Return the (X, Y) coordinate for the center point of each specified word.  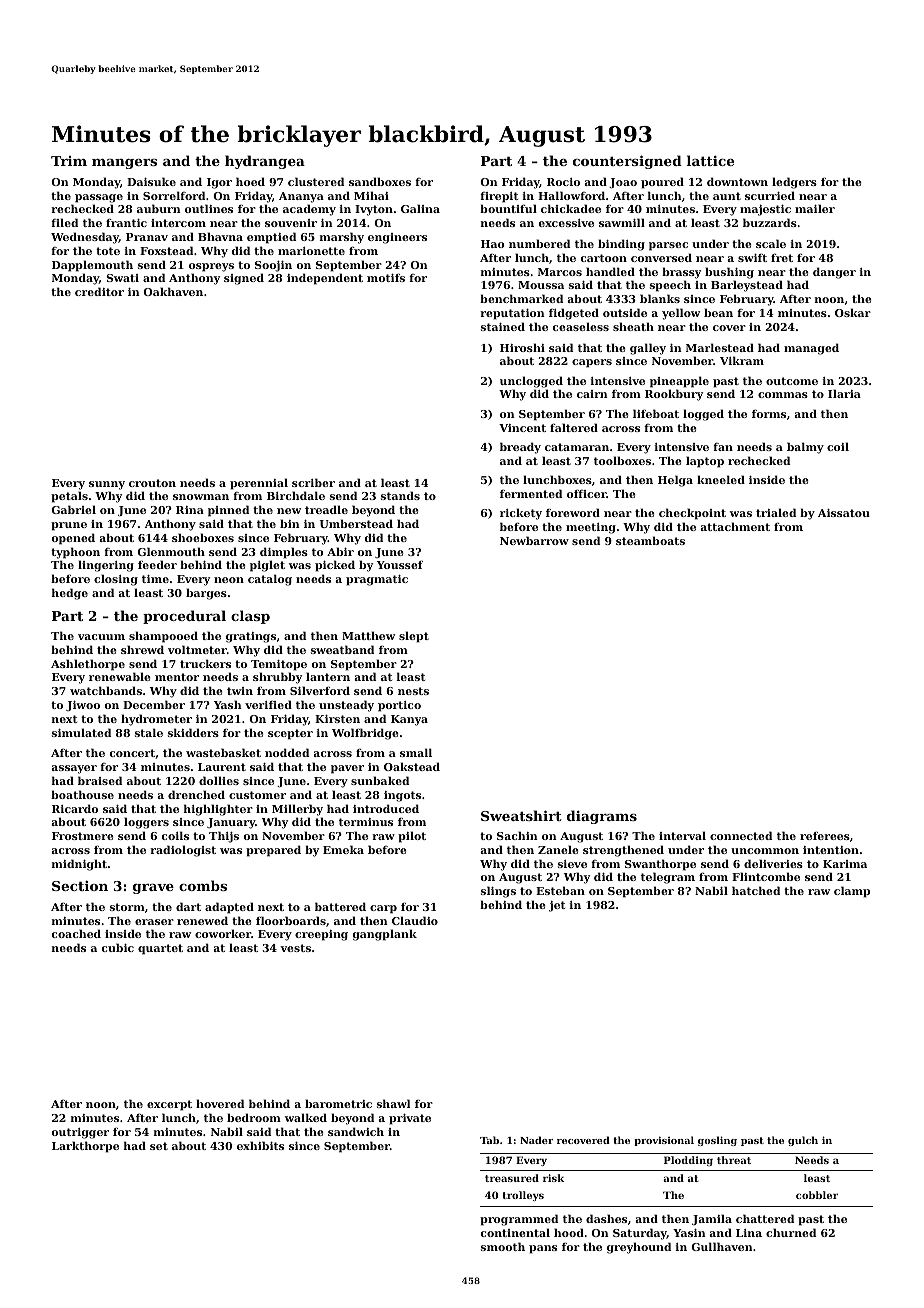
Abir (340, 551)
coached (76, 933)
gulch (803, 1141)
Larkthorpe (85, 1147)
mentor (177, 677)
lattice (710, 160)
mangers (124, 164)
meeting (591, 528)
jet (557, 906)
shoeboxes (203, 537)
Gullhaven (722, 1246)
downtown (737, 181)
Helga (675, 481)
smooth (503, 1246)
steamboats (650, 540)
